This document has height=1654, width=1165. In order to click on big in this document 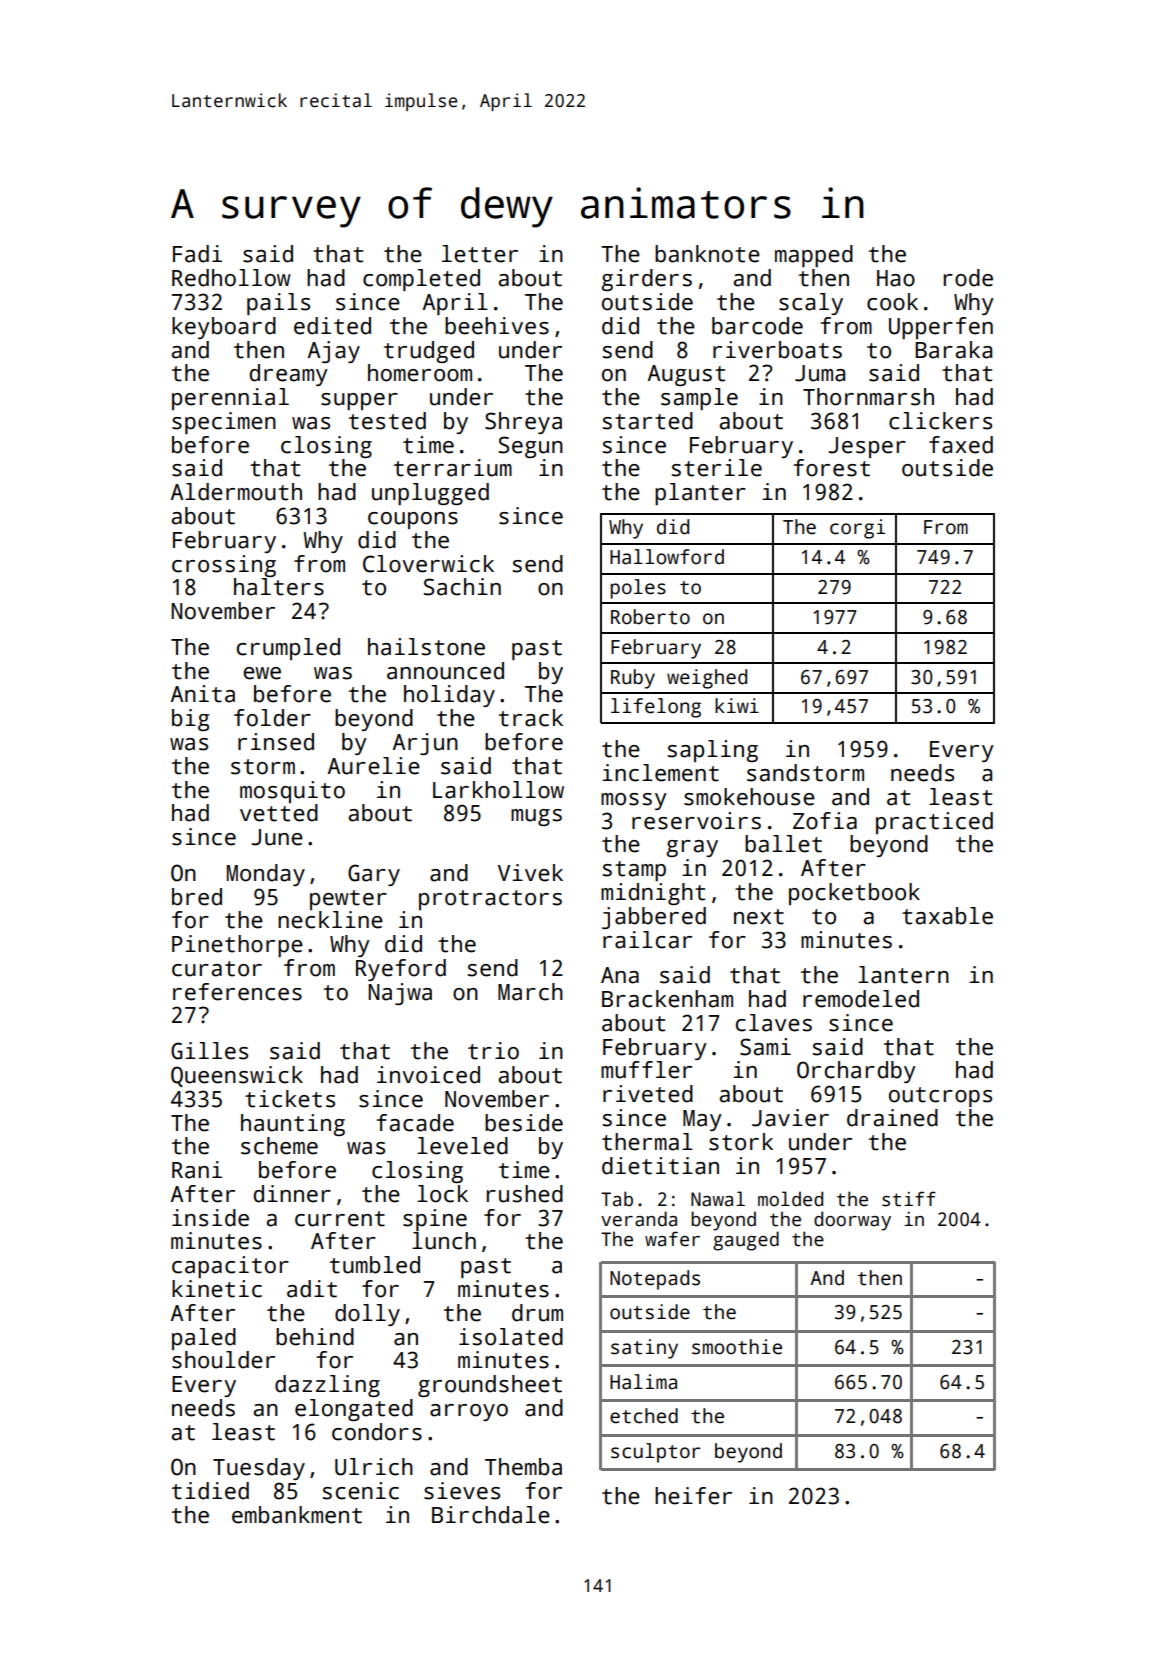, I will do `click(190, 720)`.
